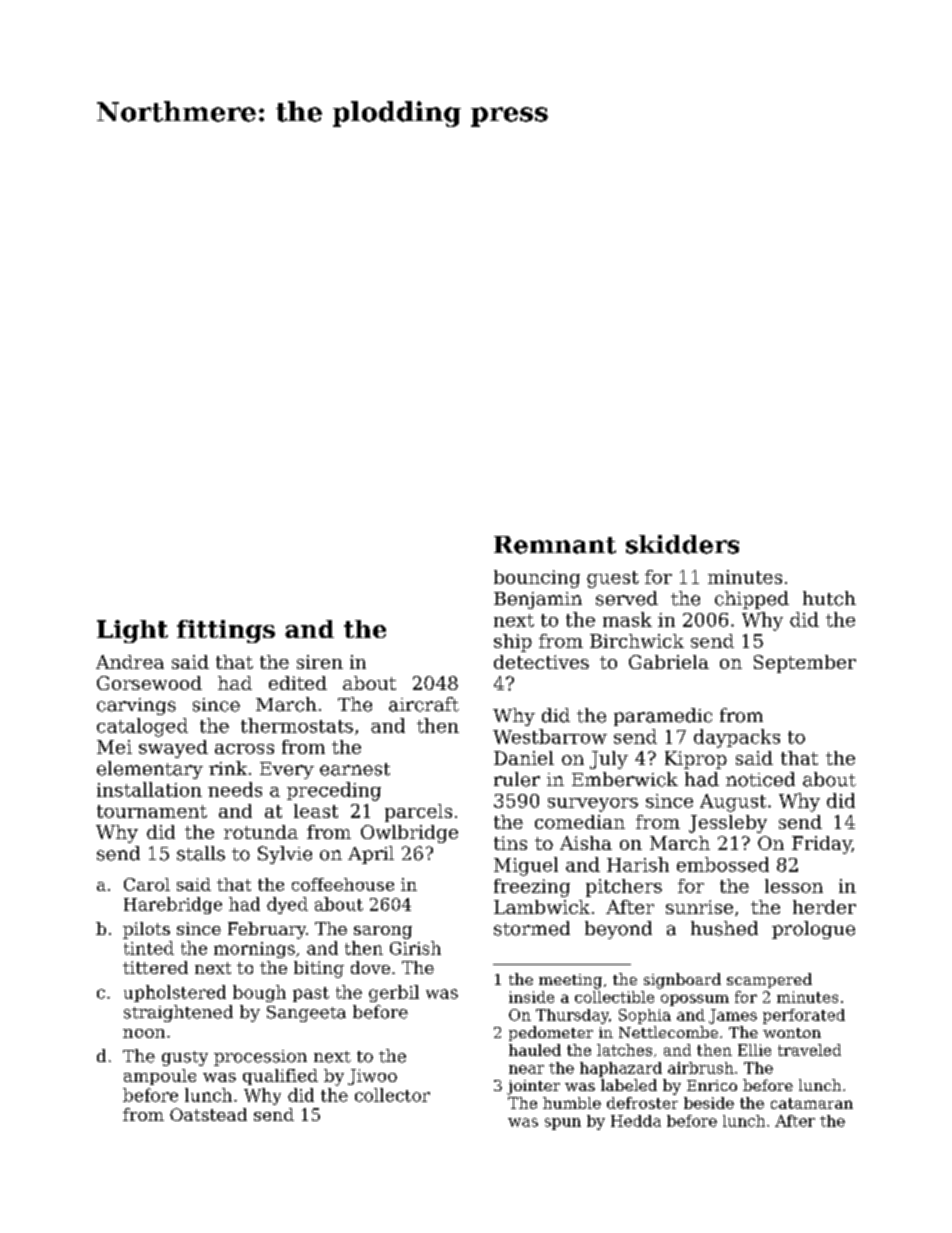  What do you see at coordinates (682, 544) in the image?
I see `skidders` at bounding box center [682, 544].
